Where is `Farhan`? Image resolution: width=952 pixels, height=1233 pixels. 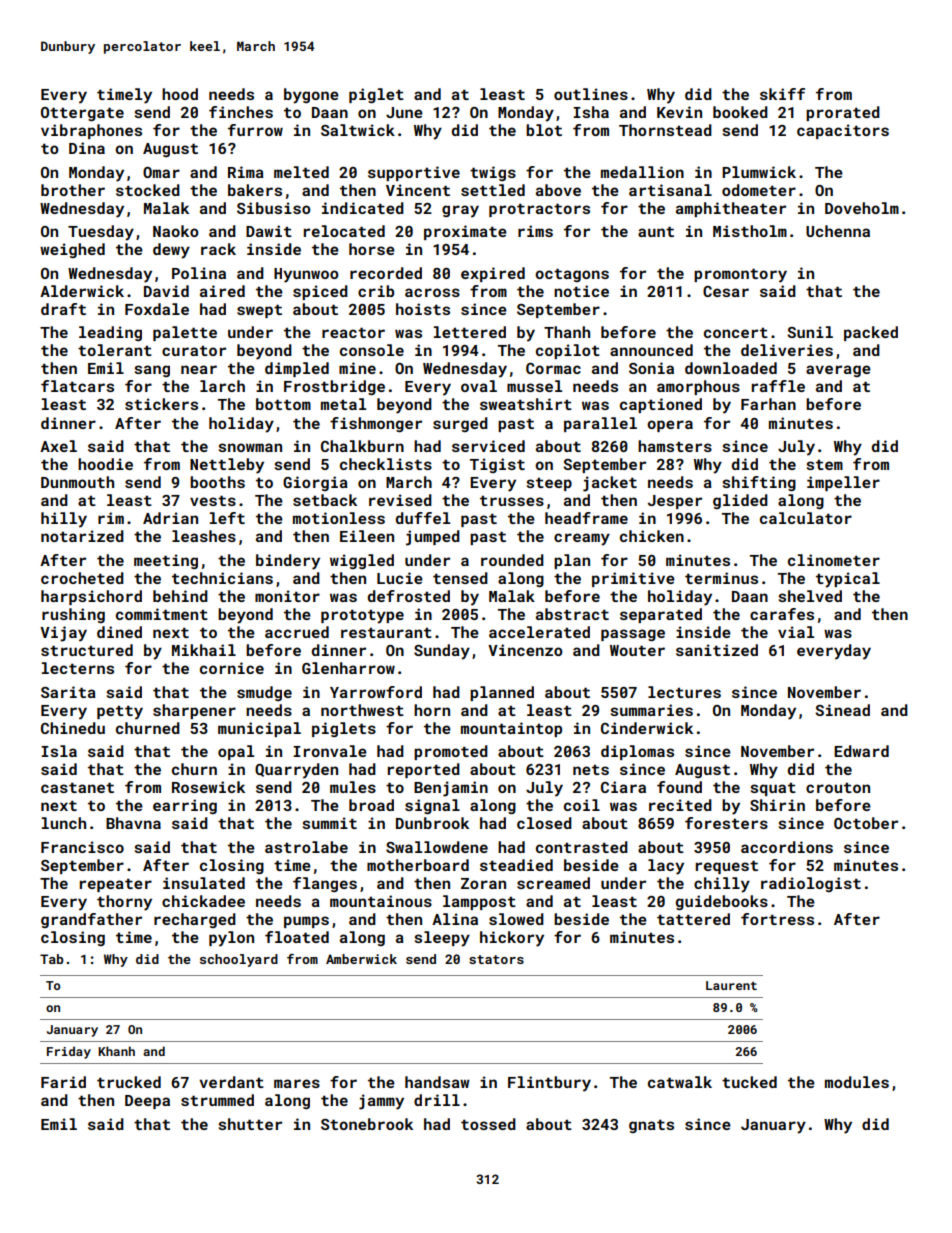
Farhan is located at coordinates (768, 404).
